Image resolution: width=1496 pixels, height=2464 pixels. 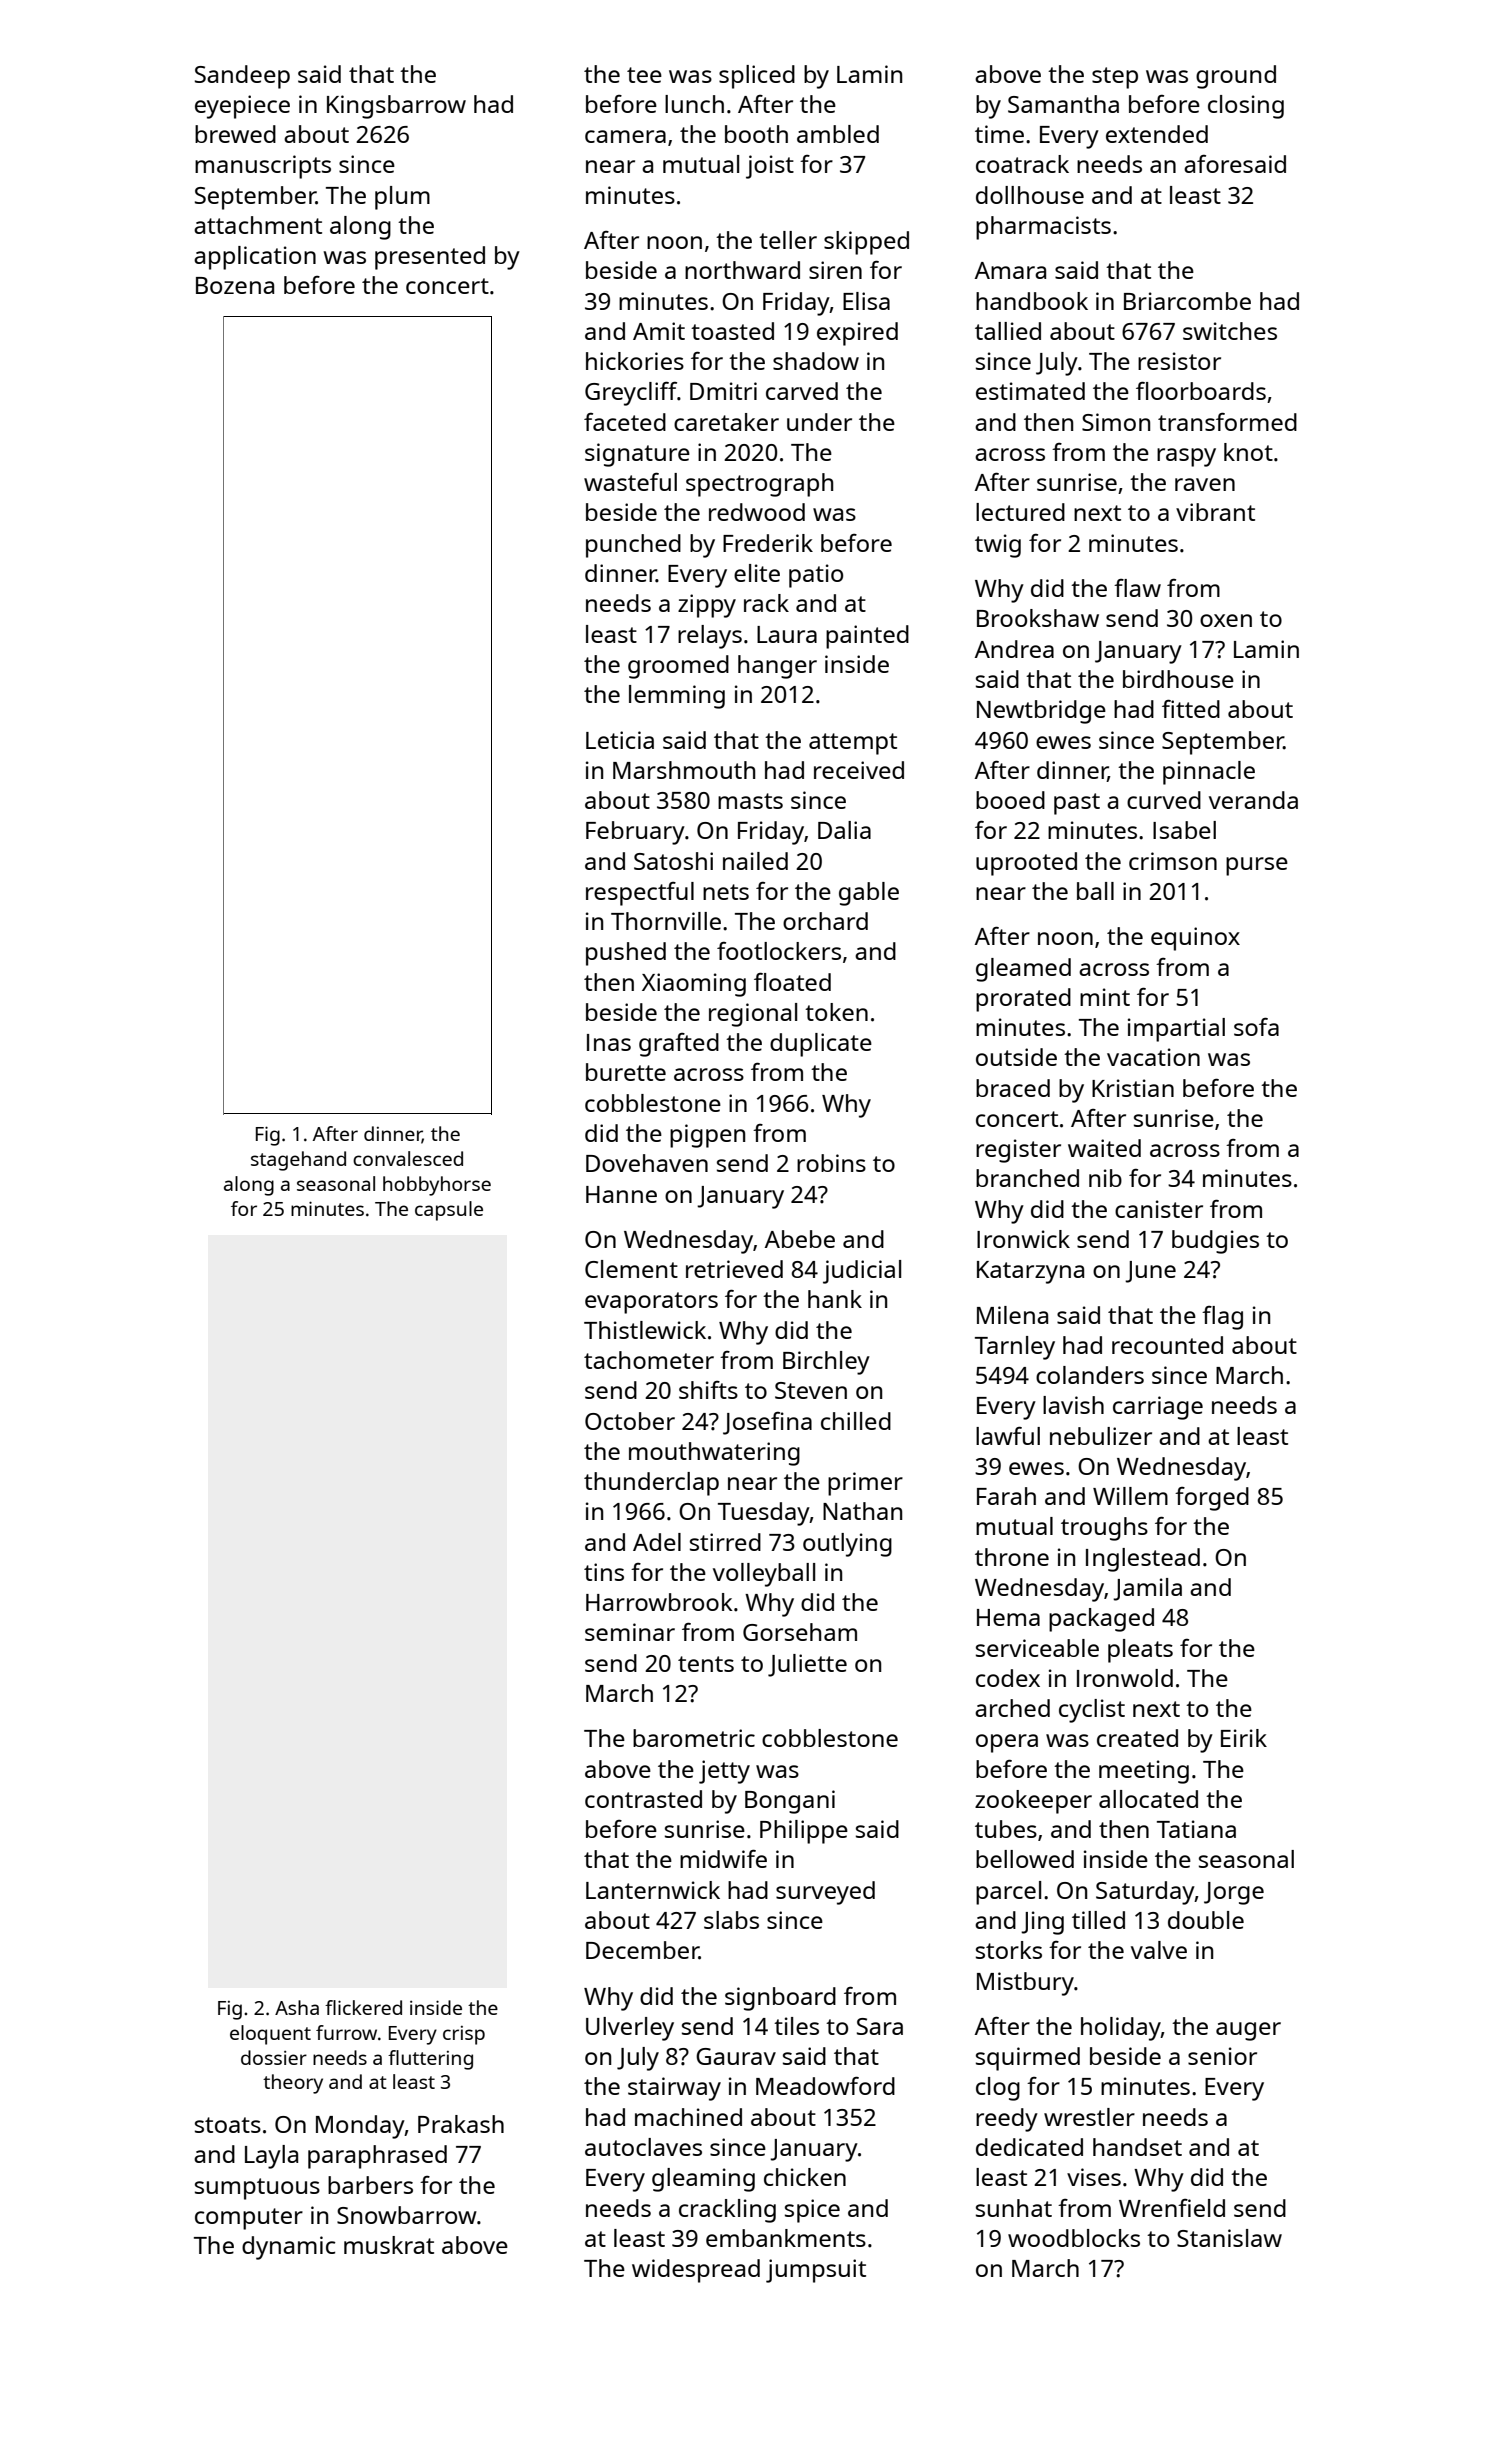 I want to click on hanger, so click(x=777, y=667).
